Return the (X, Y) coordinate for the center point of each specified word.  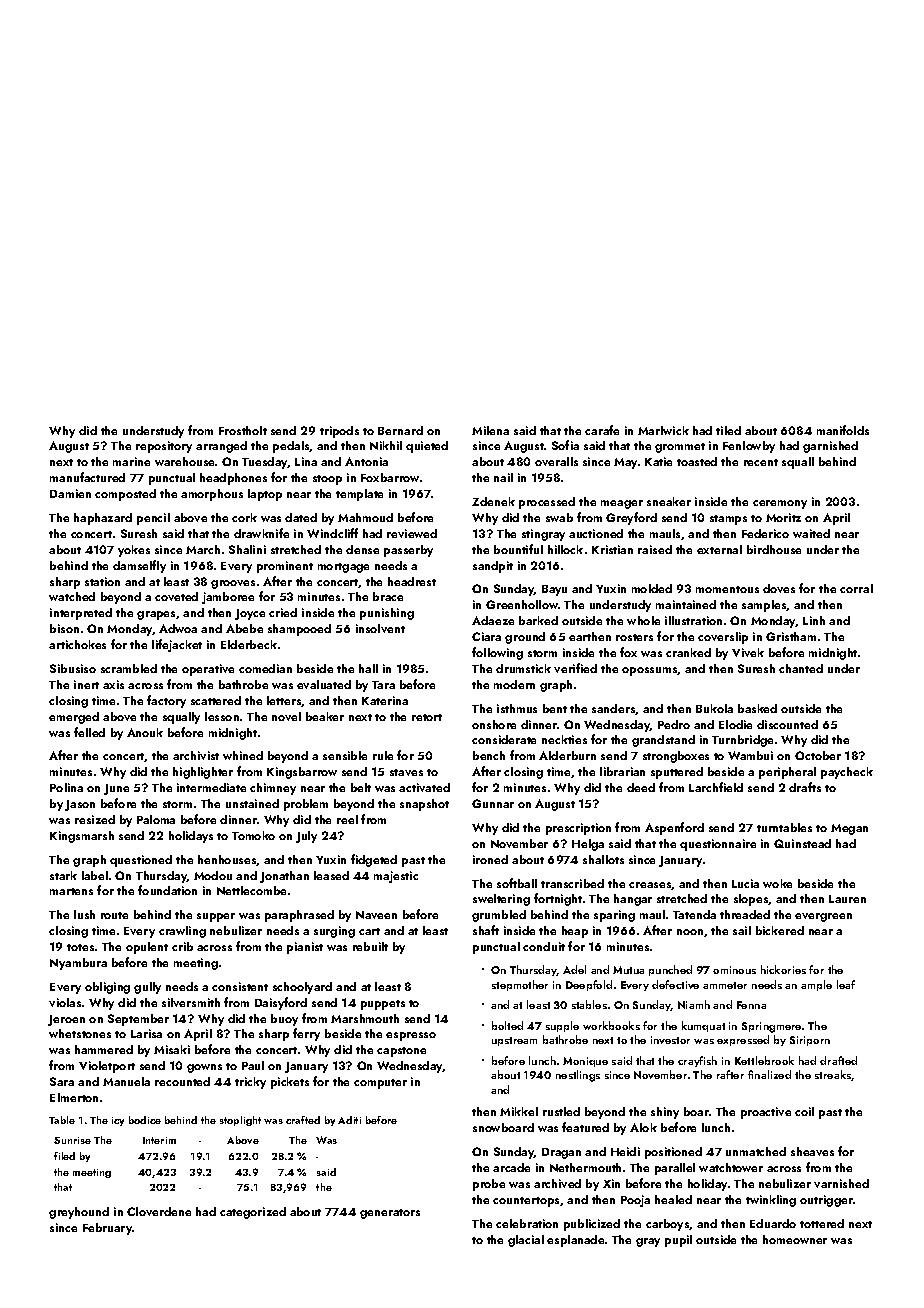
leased (331, 875)
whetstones (80, 1033)
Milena (490, 430)
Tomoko (253, 835)
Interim (159, 1140)
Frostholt (243, 430)
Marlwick (663, 430)
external (719, 549)
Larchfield (716, 787)
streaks (833, 1075)
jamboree (228, 598)
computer (380, 1084)
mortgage (343, 568)
